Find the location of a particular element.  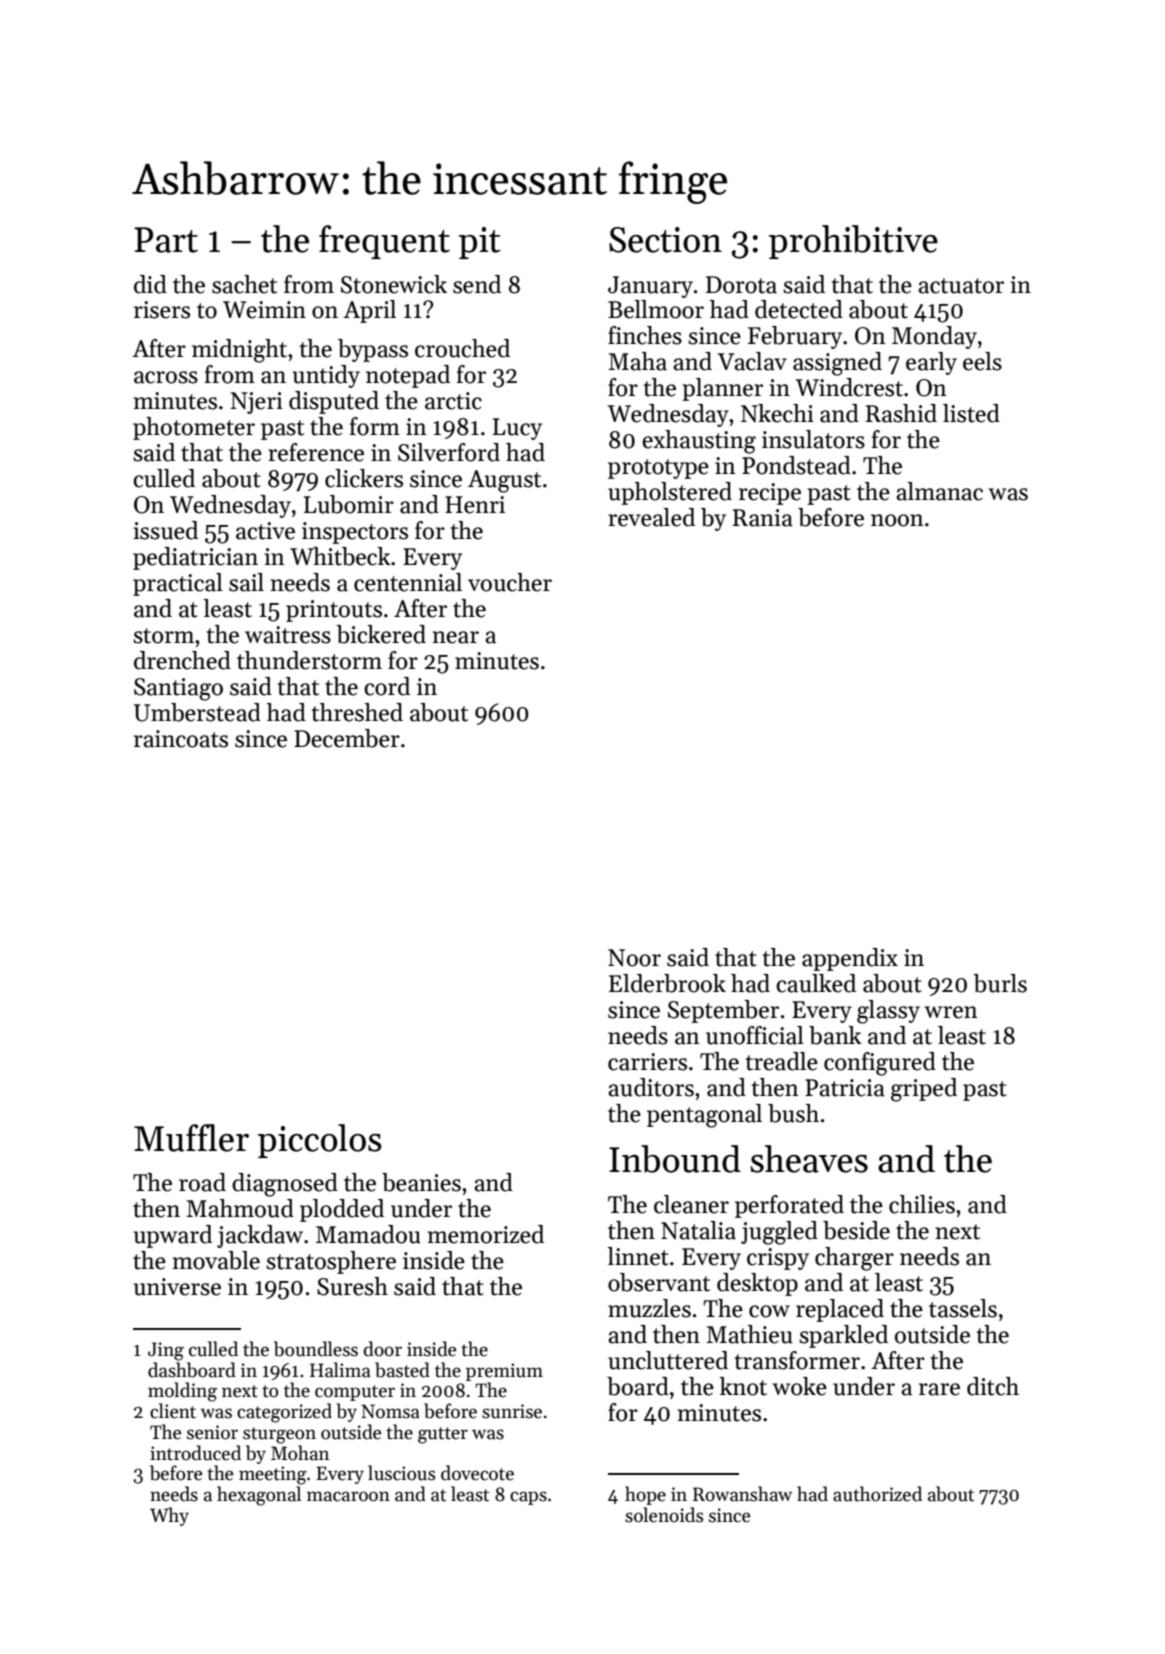

road is located at coordinates (202, 1182).
